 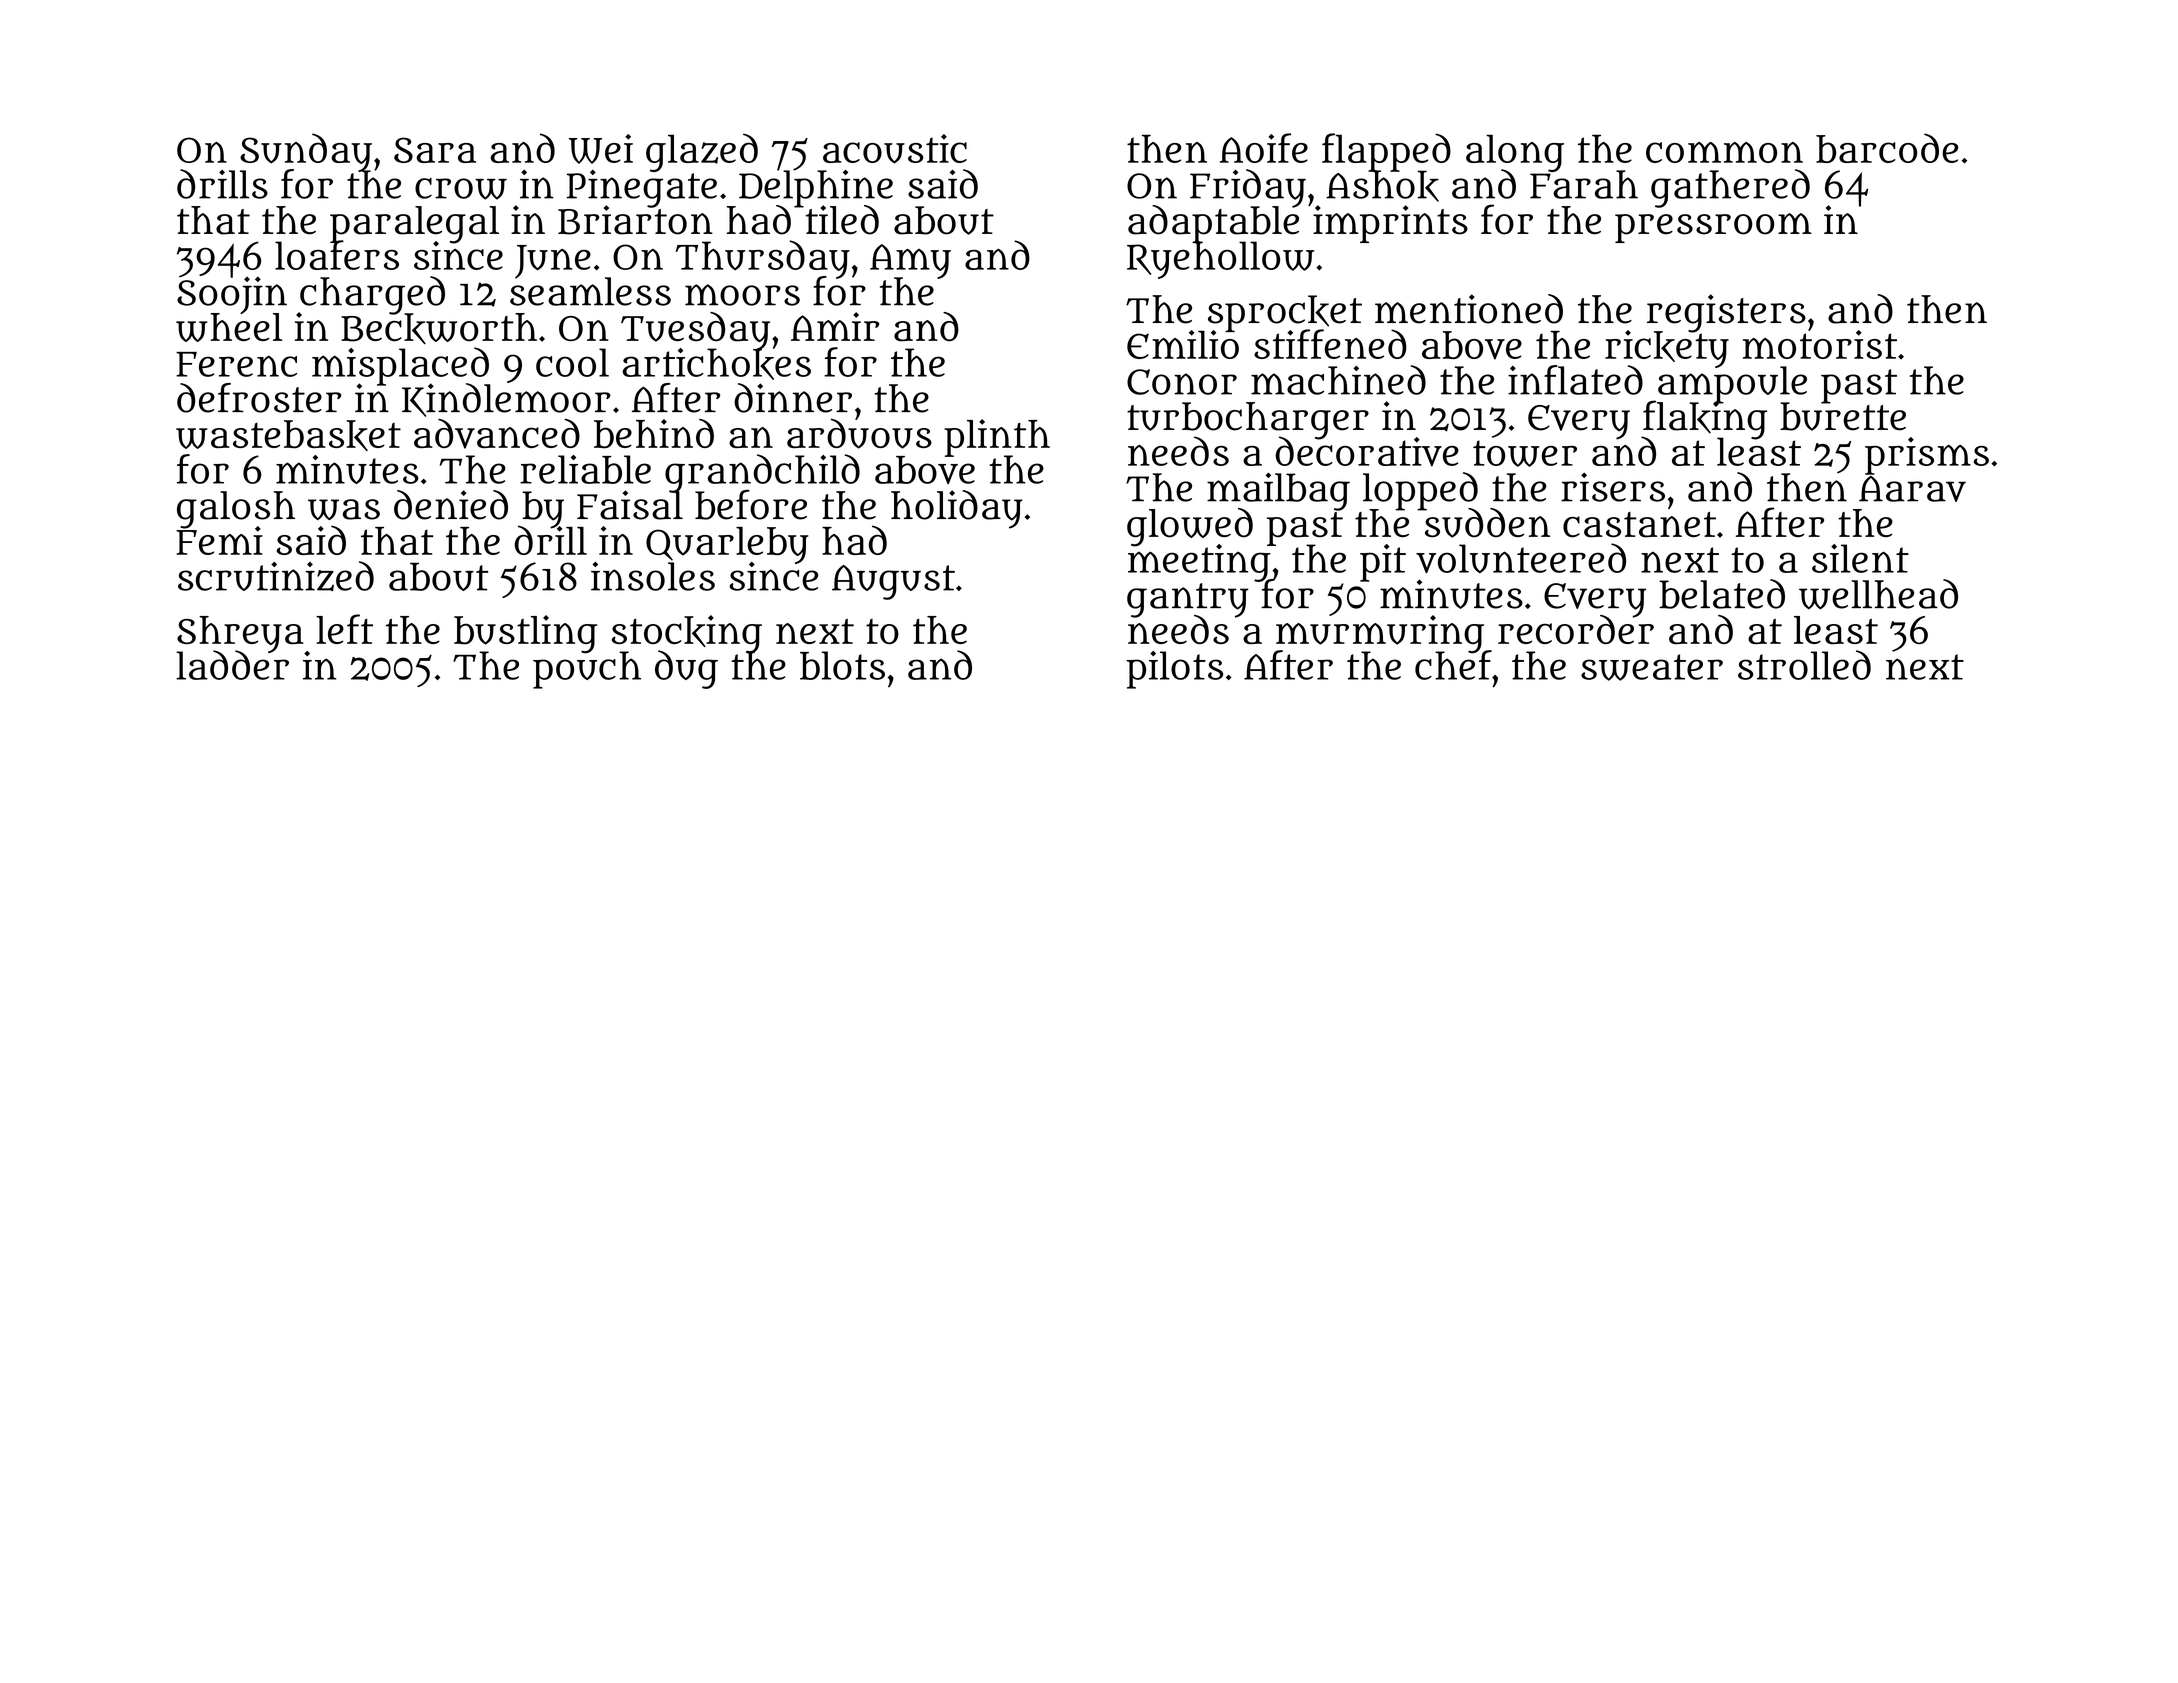 I want to click on registers, so click(x=1726, y=313).
